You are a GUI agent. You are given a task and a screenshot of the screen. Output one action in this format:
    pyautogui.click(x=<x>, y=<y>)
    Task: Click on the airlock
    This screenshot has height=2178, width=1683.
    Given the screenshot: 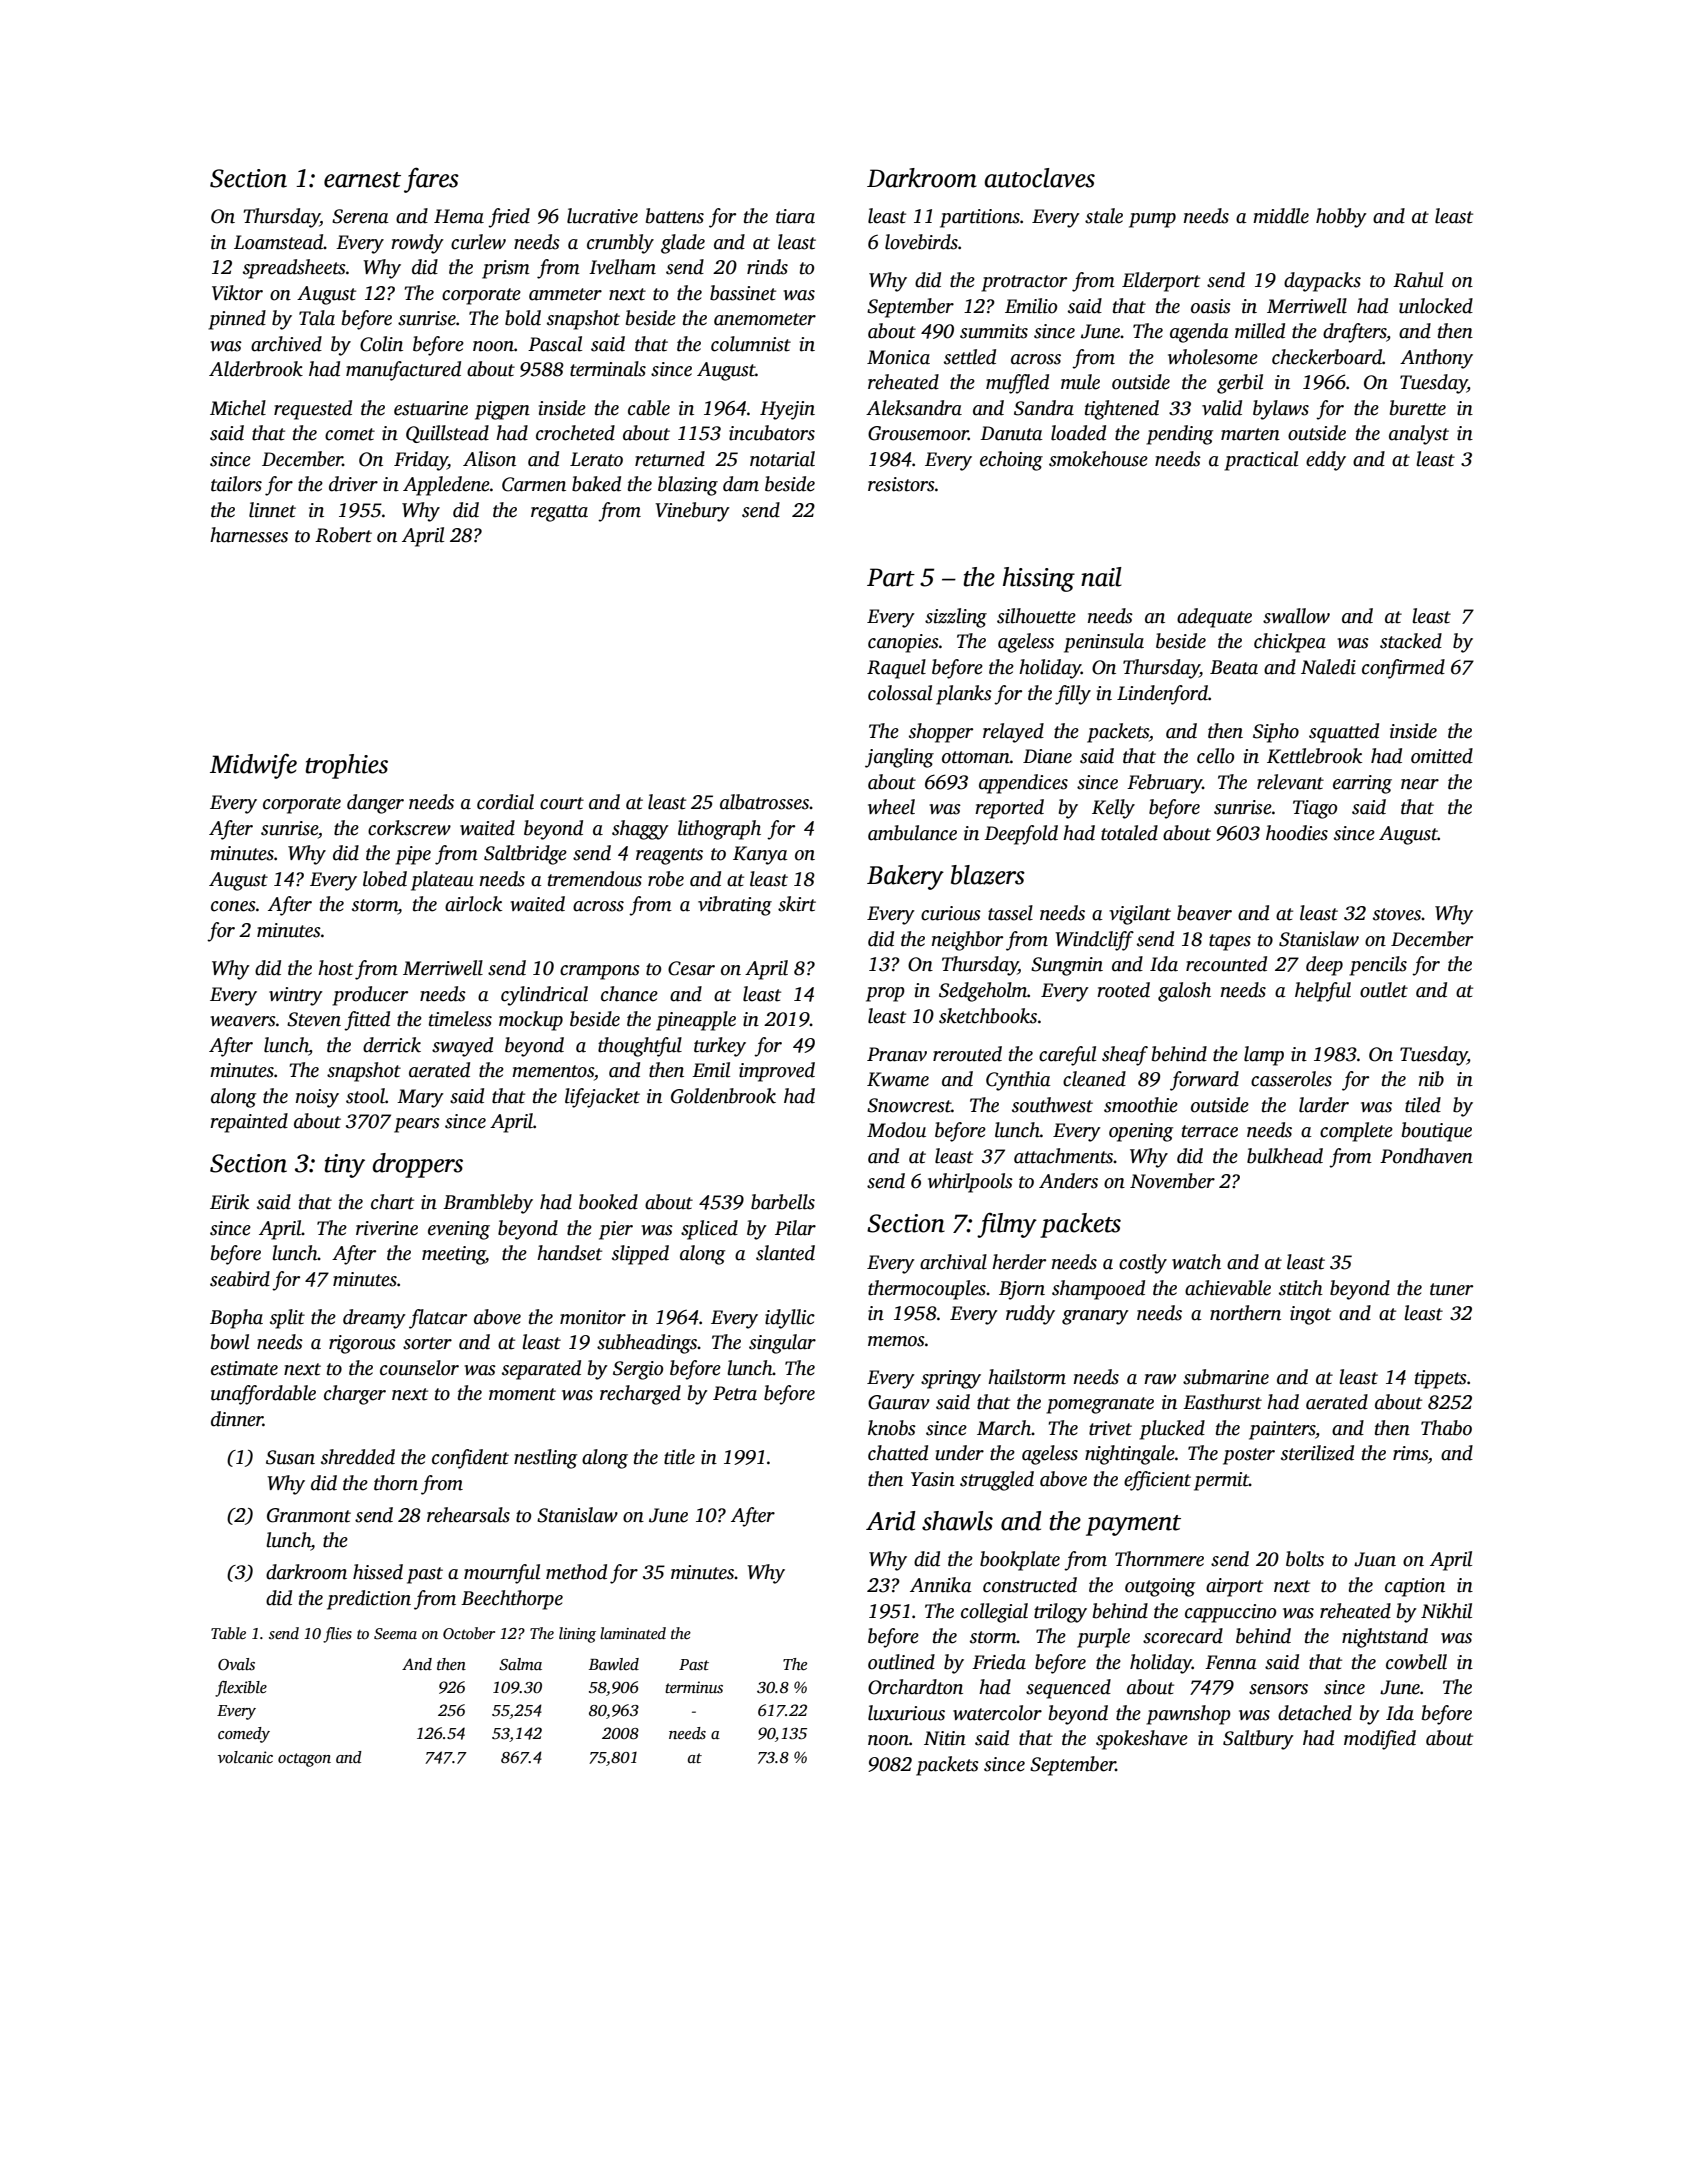 What is the action you would take?
    pyautogui.click(x=473, y=904)
